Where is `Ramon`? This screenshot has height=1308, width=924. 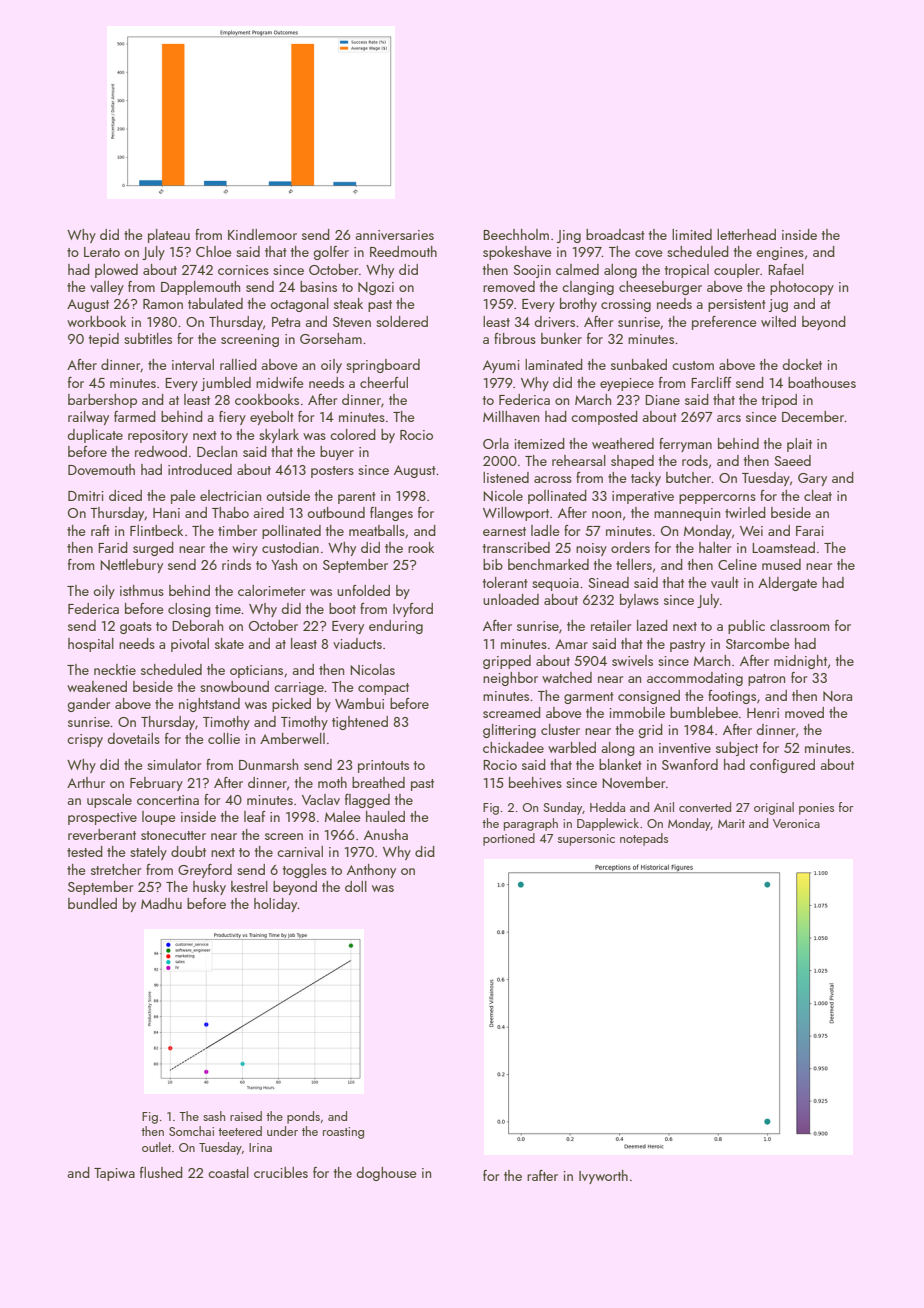 Ramon is located at coordinates (163, 304).
